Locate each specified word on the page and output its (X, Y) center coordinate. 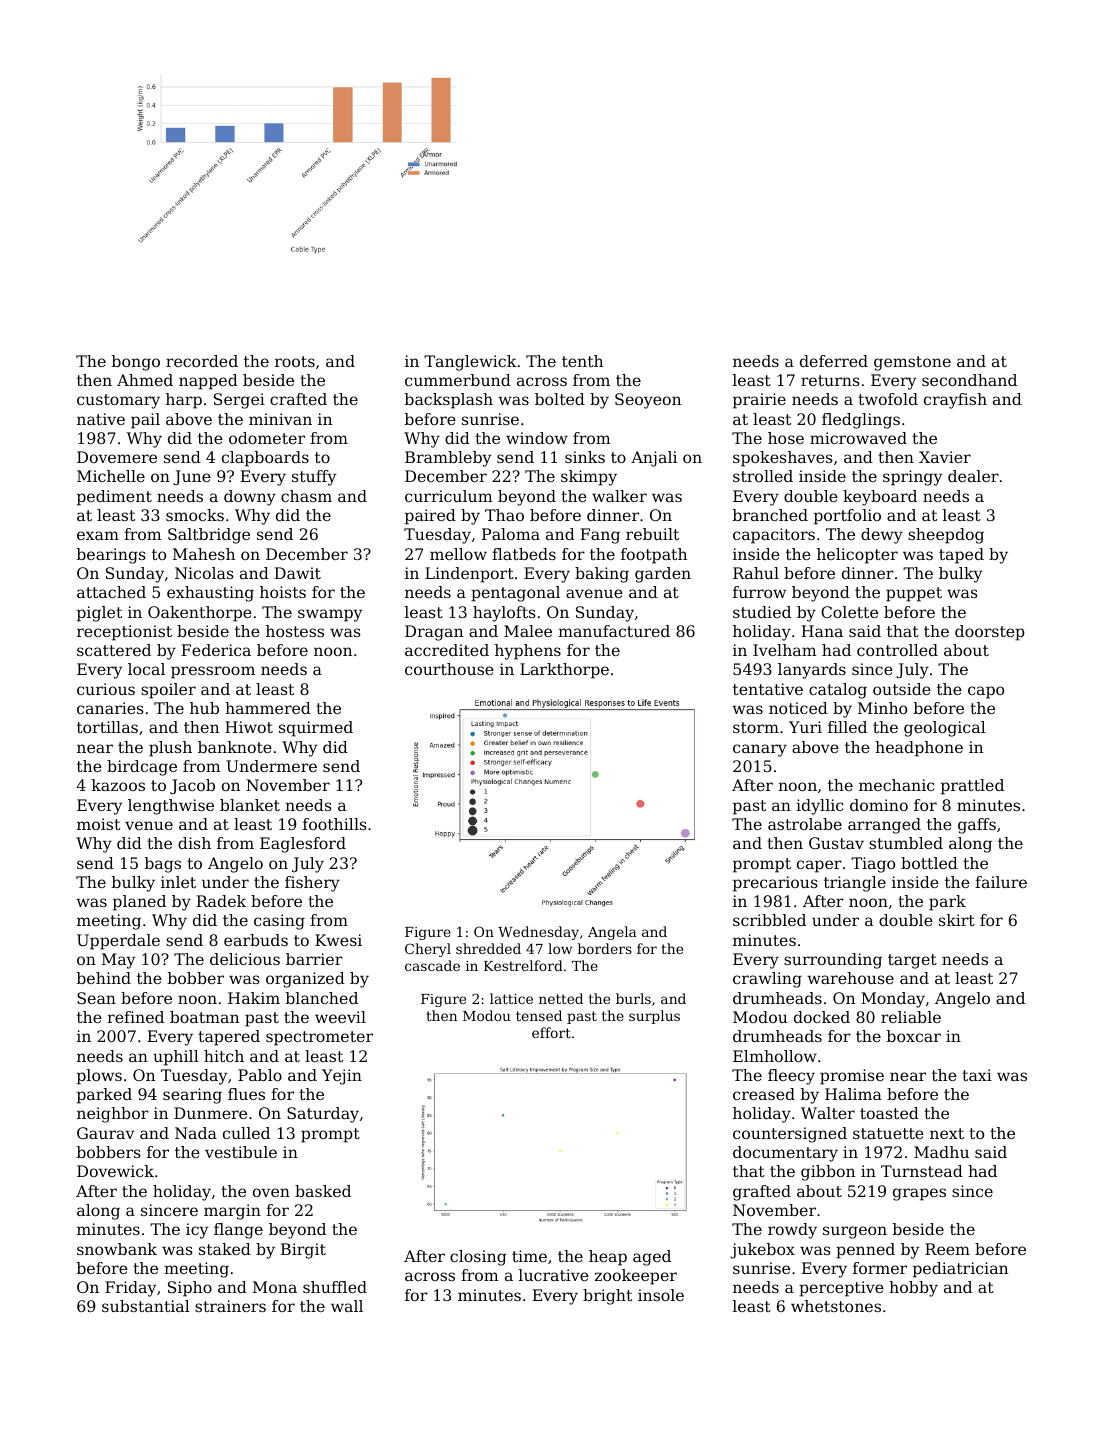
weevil (340, 1017)
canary (760, 750)
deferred (834, 361)
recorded (202, 361)
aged (652, 1258)
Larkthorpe (564, 671)
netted (561, 998)
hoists (283, 592)
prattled (972, 787)
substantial (146, 1306)
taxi (977, 1075)
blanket (250, 805)
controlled (897, 650)
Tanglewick (470, 363)
